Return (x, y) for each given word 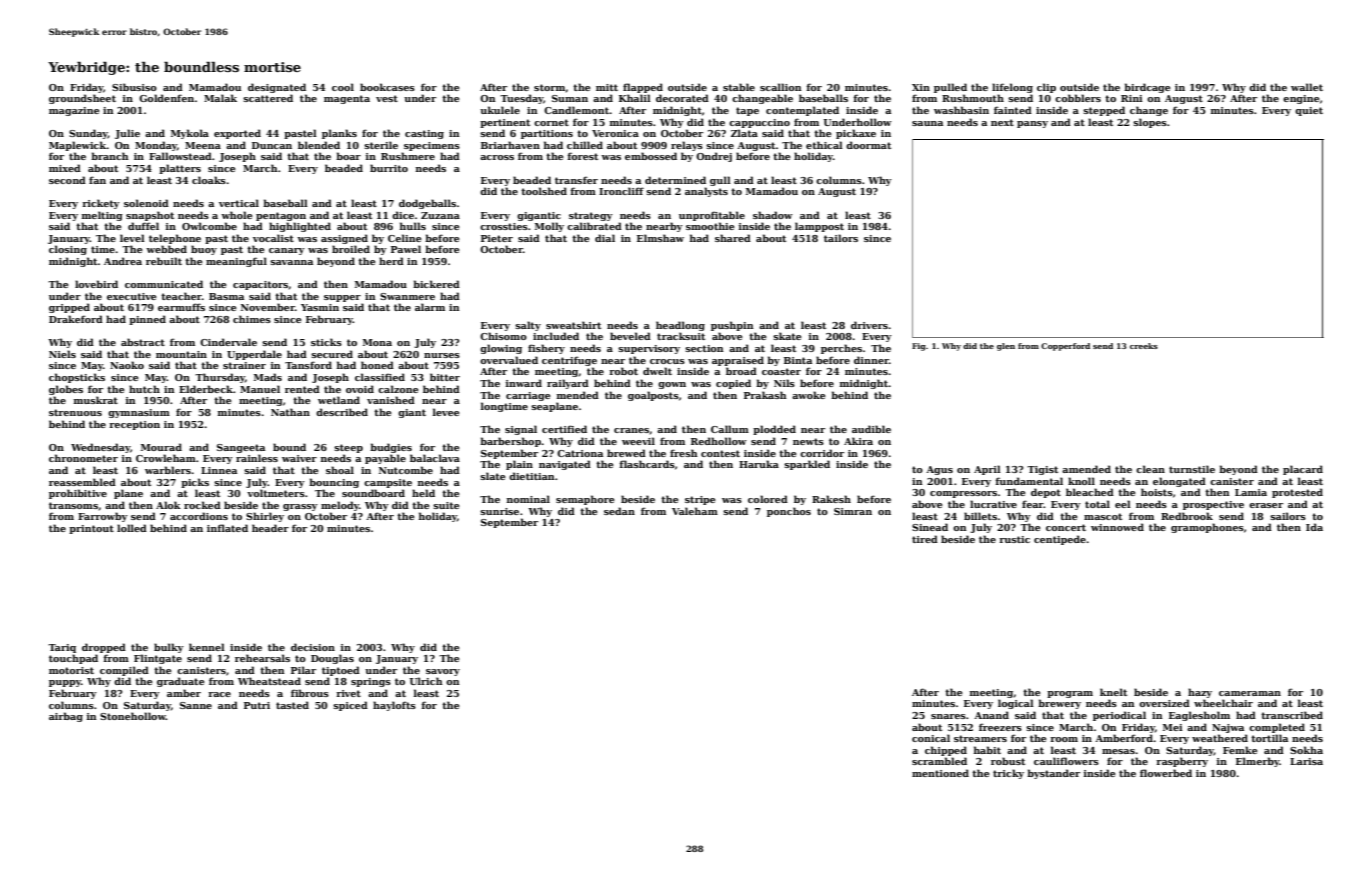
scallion (781, 87)
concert (1066, 527)
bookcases (387, 87)
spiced (350, 706)
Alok (168, 505)
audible (871, 429)
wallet (1307, 87)
